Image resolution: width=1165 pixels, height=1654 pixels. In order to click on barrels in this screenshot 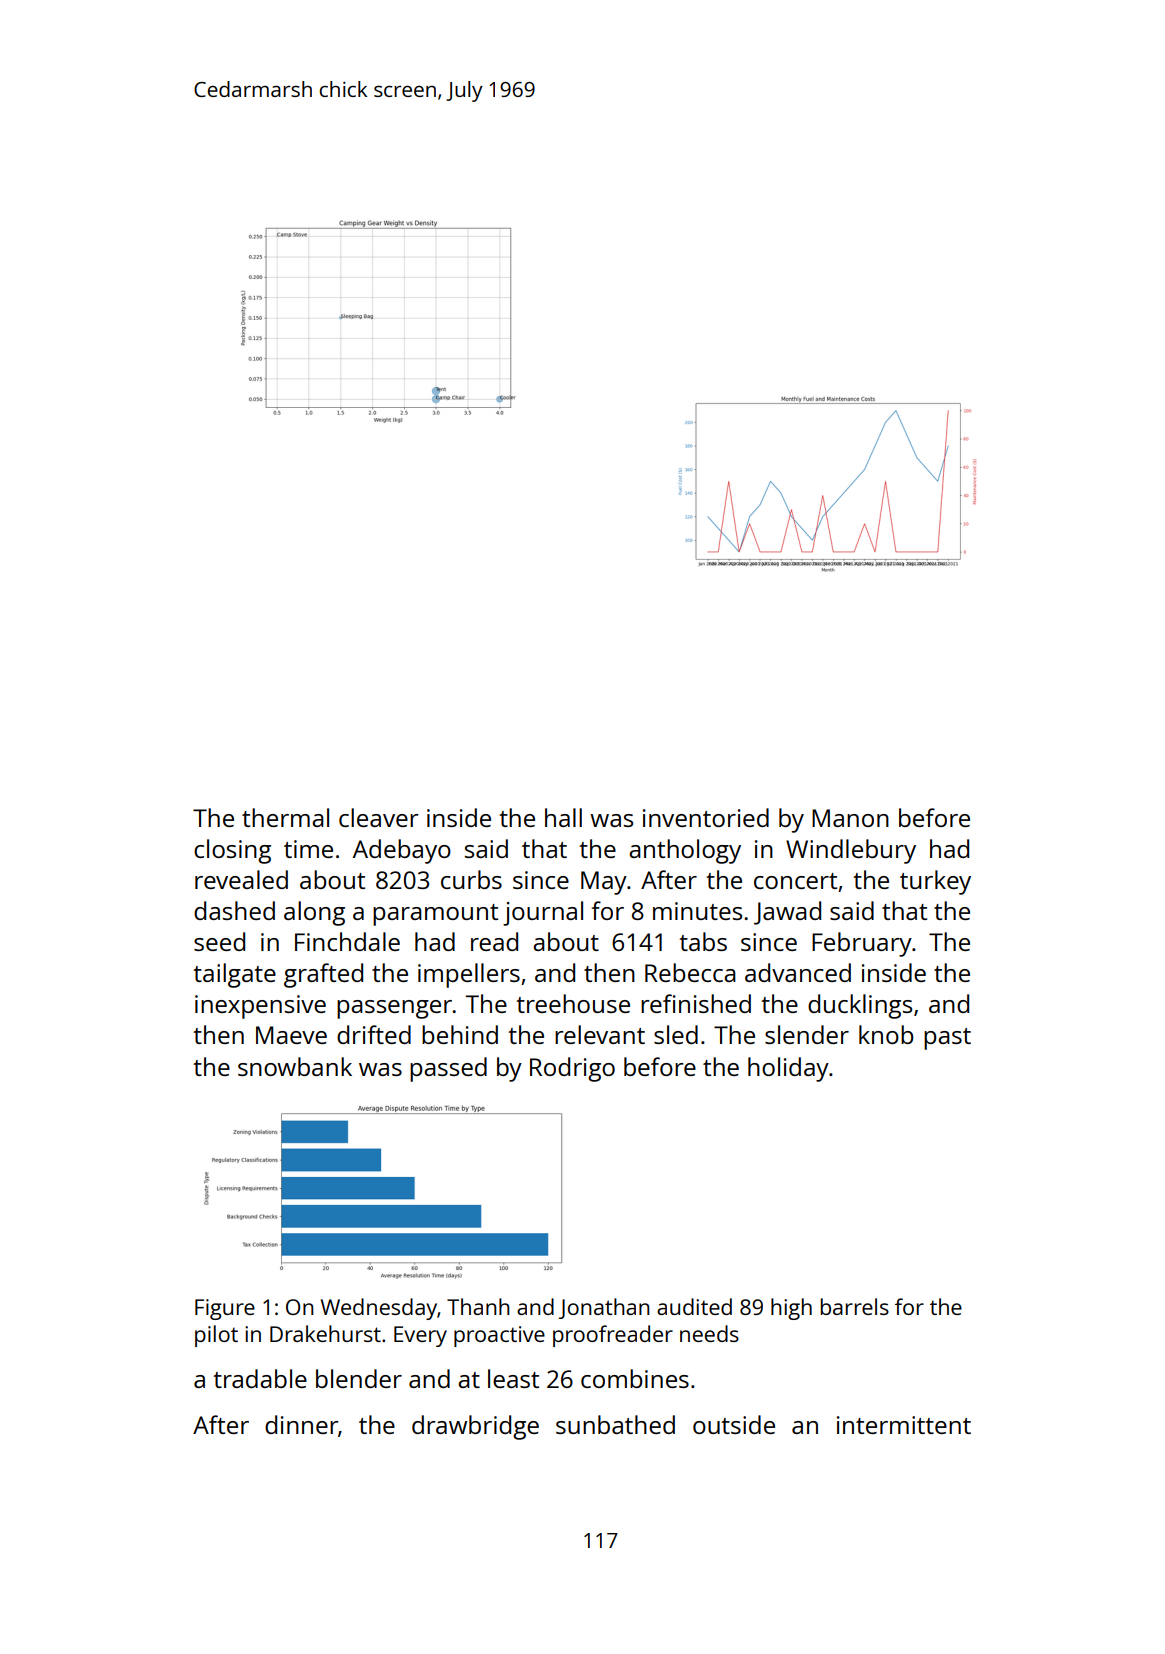, I will do `click(855, 1306)`.
